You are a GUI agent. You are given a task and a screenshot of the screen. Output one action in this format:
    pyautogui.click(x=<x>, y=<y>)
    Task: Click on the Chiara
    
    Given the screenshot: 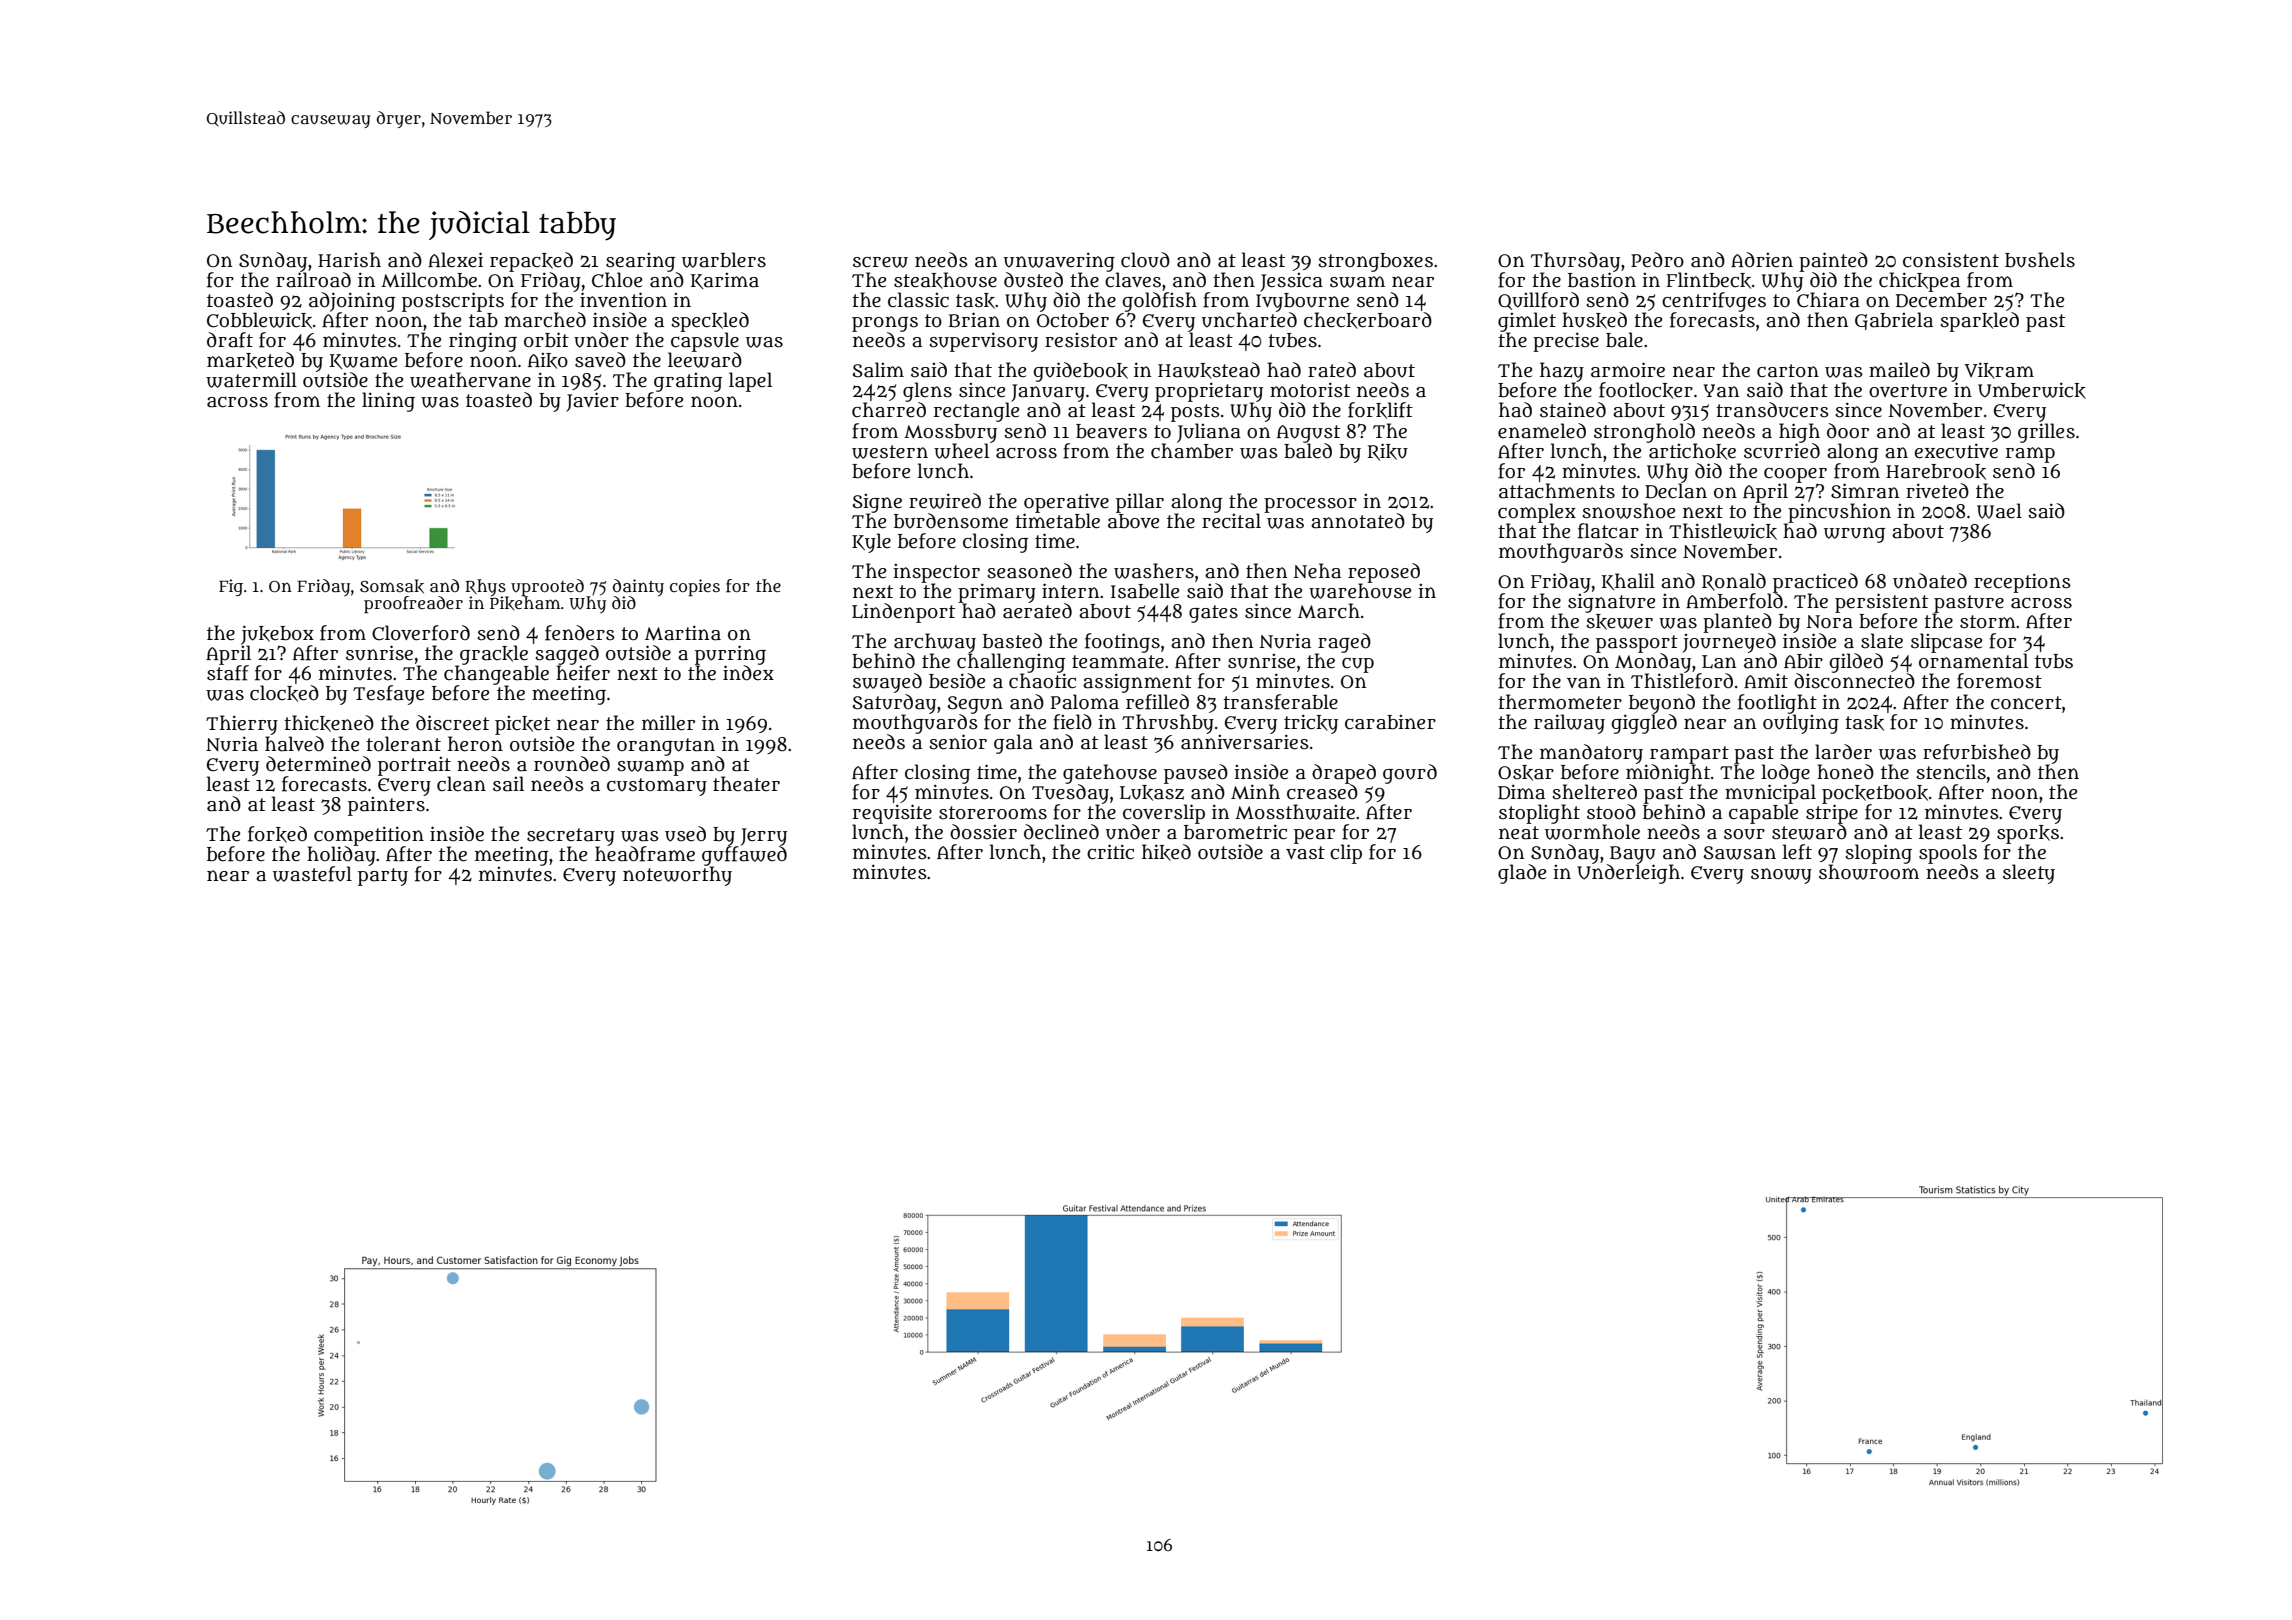 What is the action you would take?
    pyautogui.click(x=1828, y=300)
